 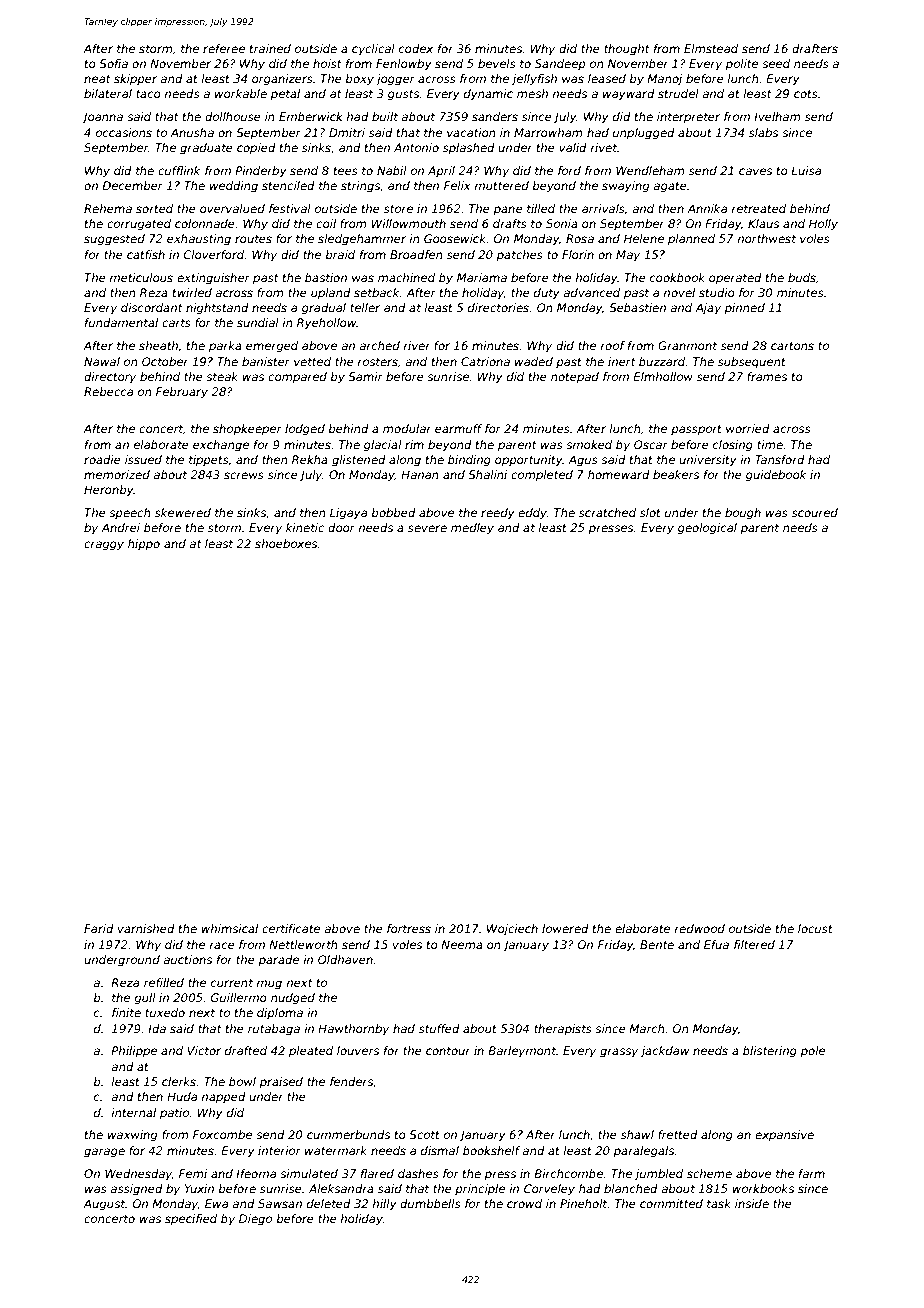 What do you see at coordinates (416, 48) in the screenshot?
I see `codex` at bounding box center [416, 48].
